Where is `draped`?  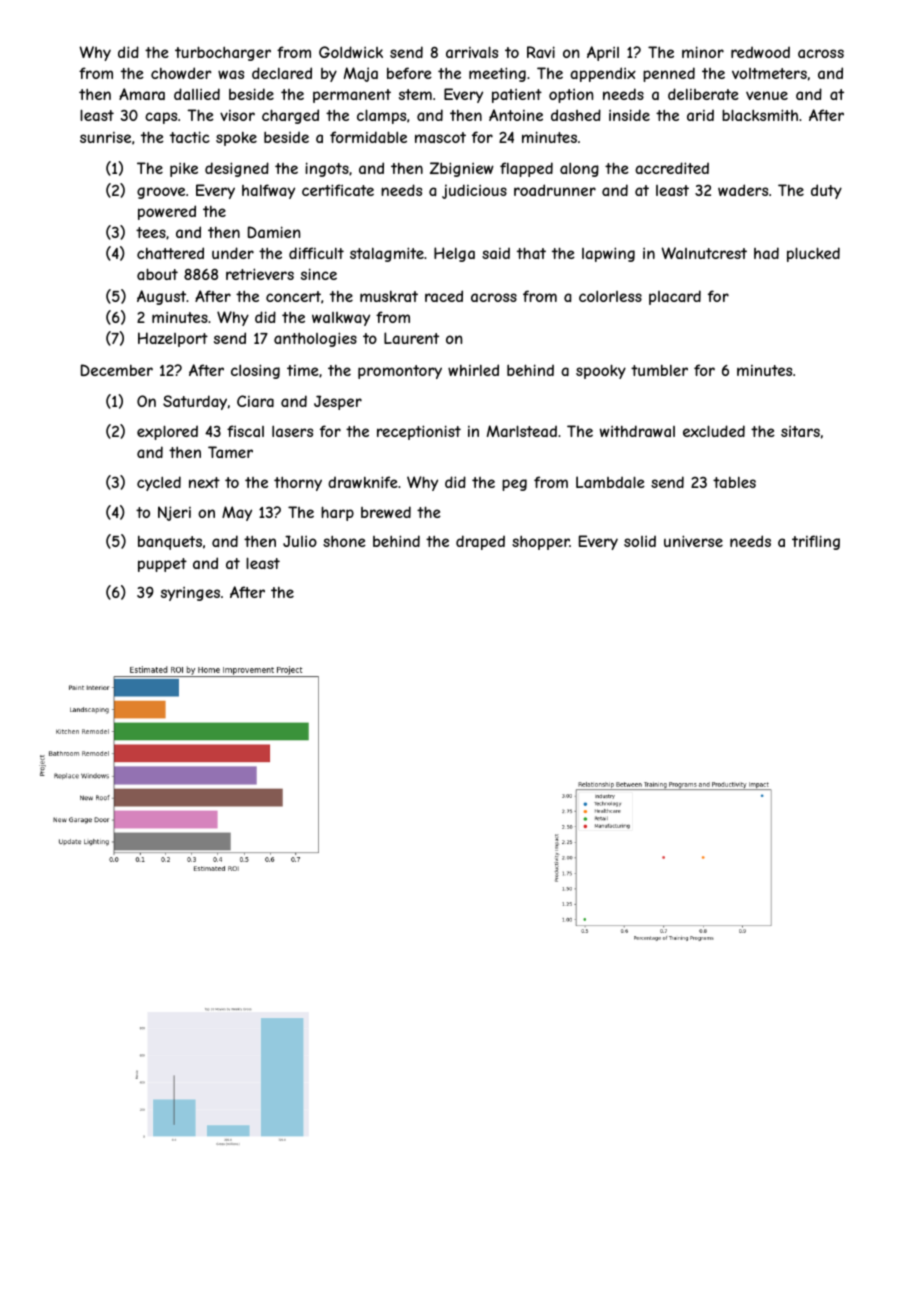 draped is located at coordinates (480, 542).
